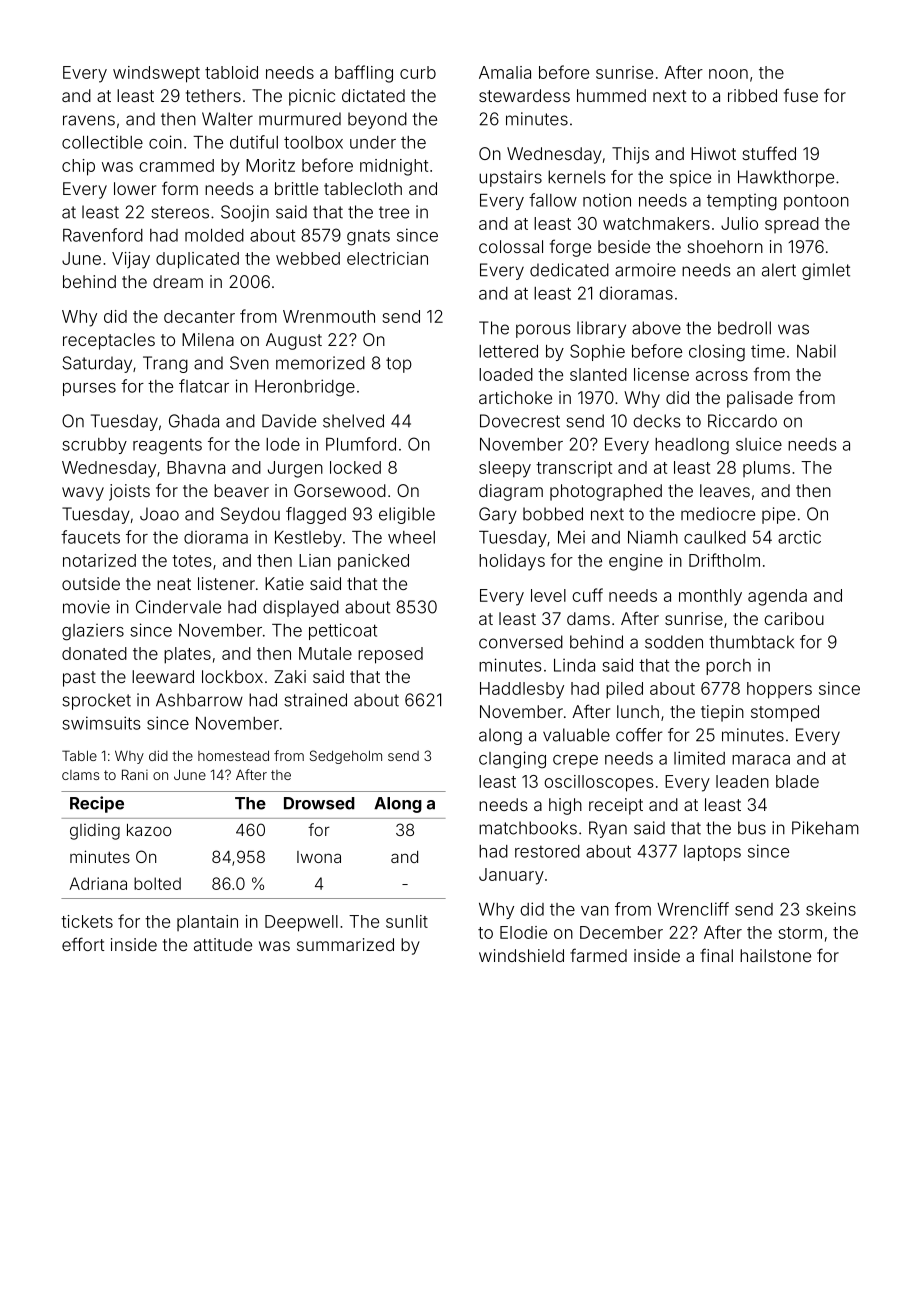  Describe the element at coordinates (355, 467) in the screenshot. I see `locked` at that location.
